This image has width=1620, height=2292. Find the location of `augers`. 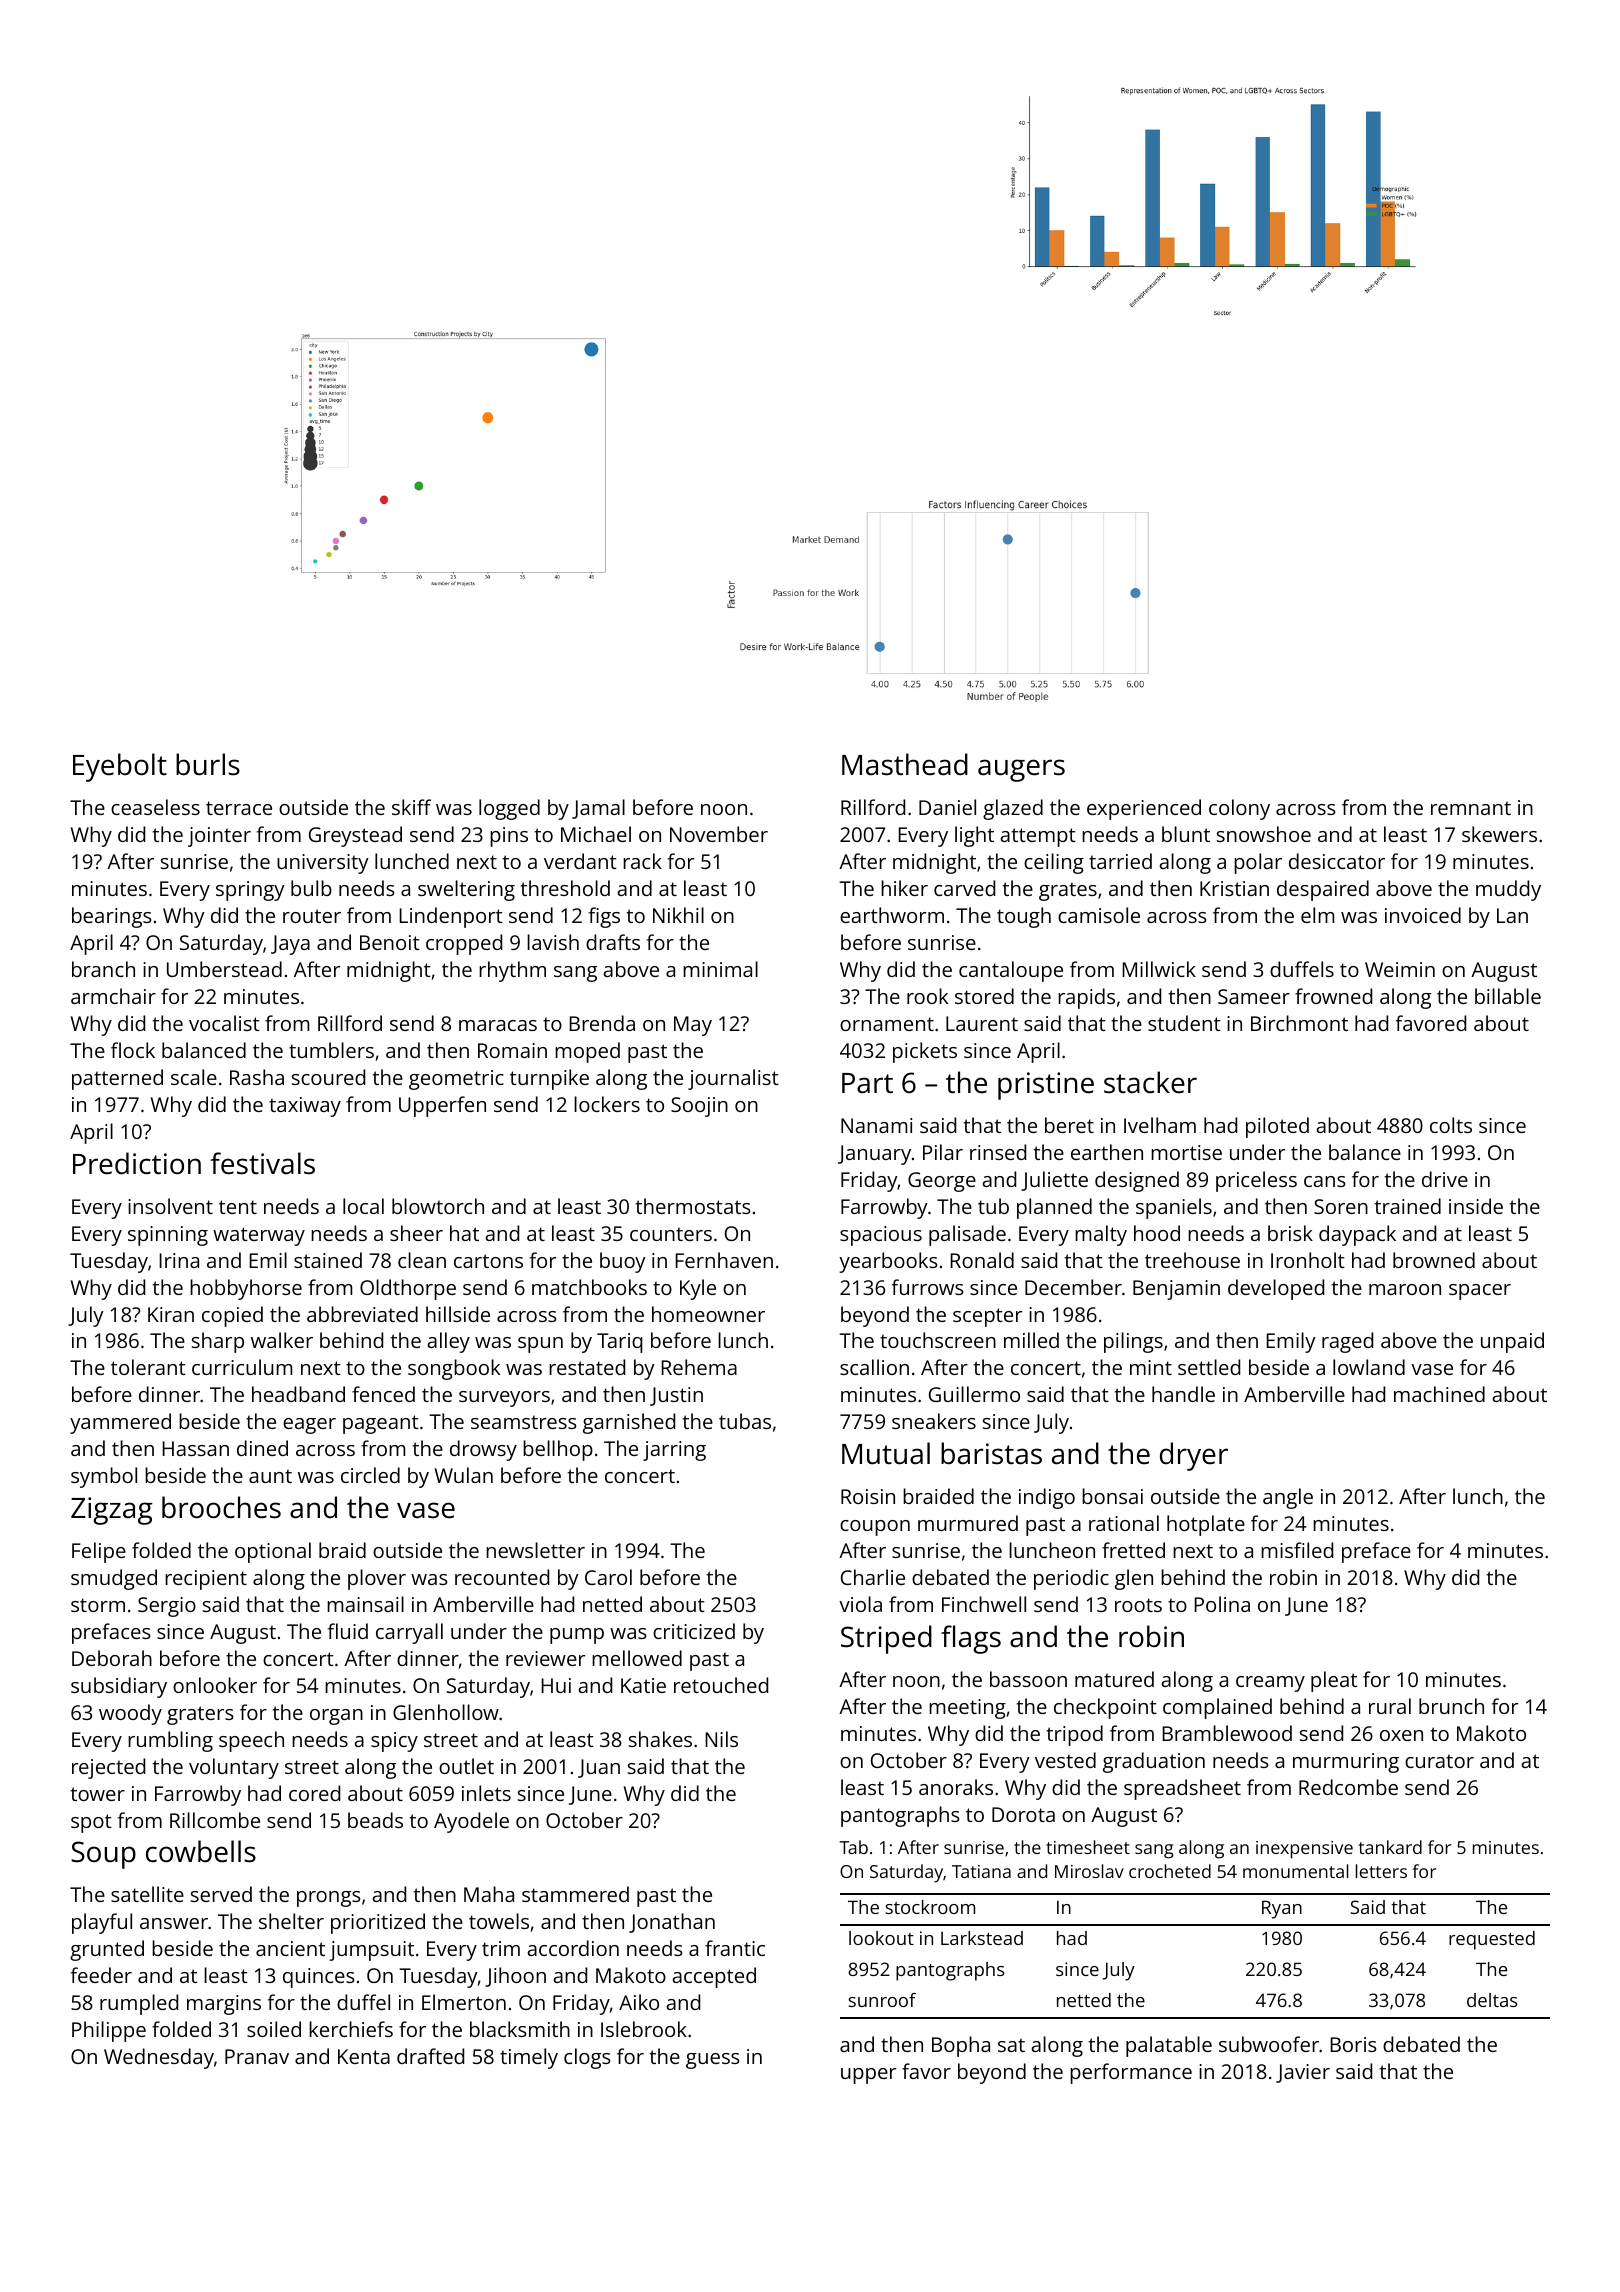

augers is located at coordinates (1021, 770).
